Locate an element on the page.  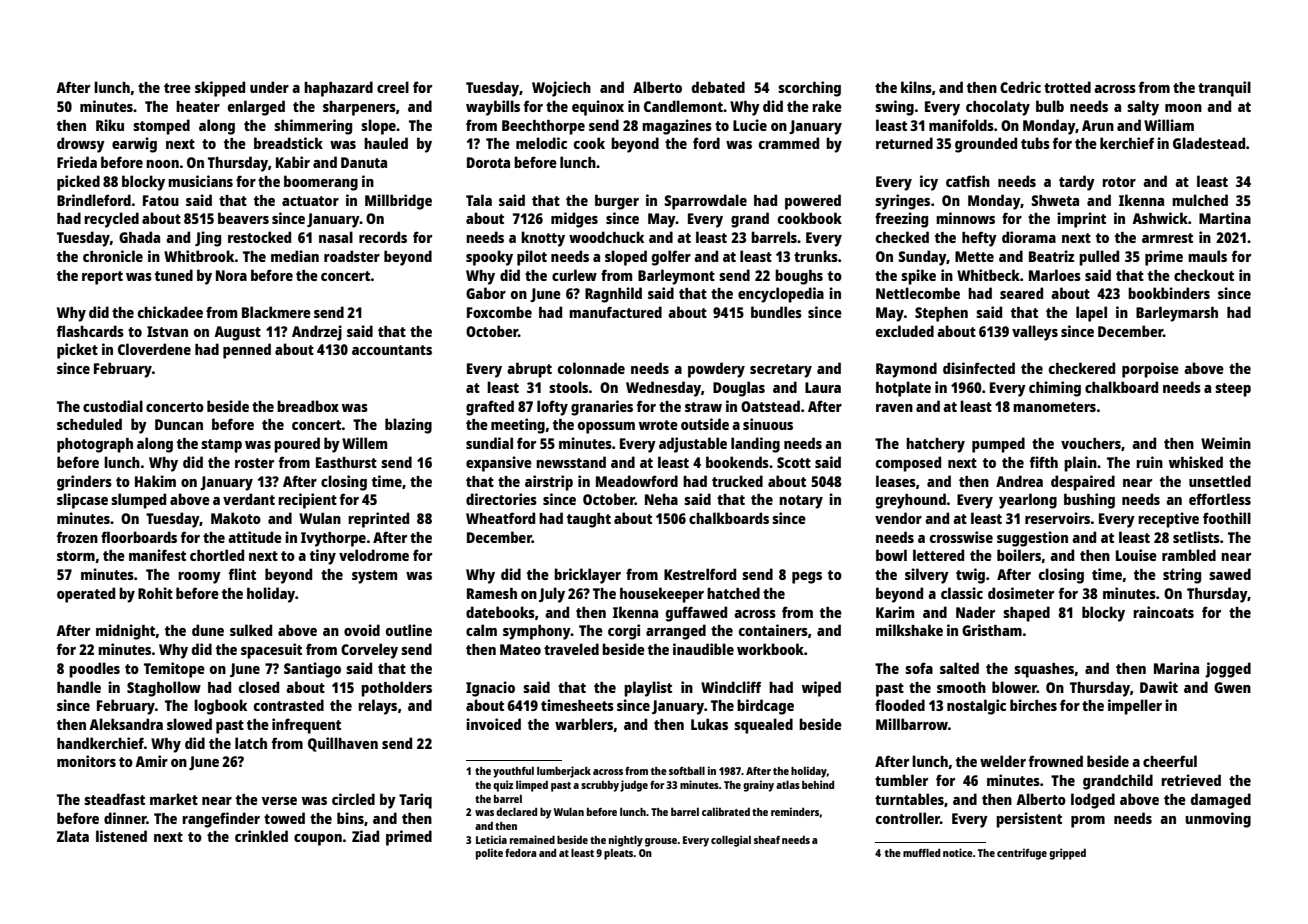
granaries is located at coordinates (602, 408).
